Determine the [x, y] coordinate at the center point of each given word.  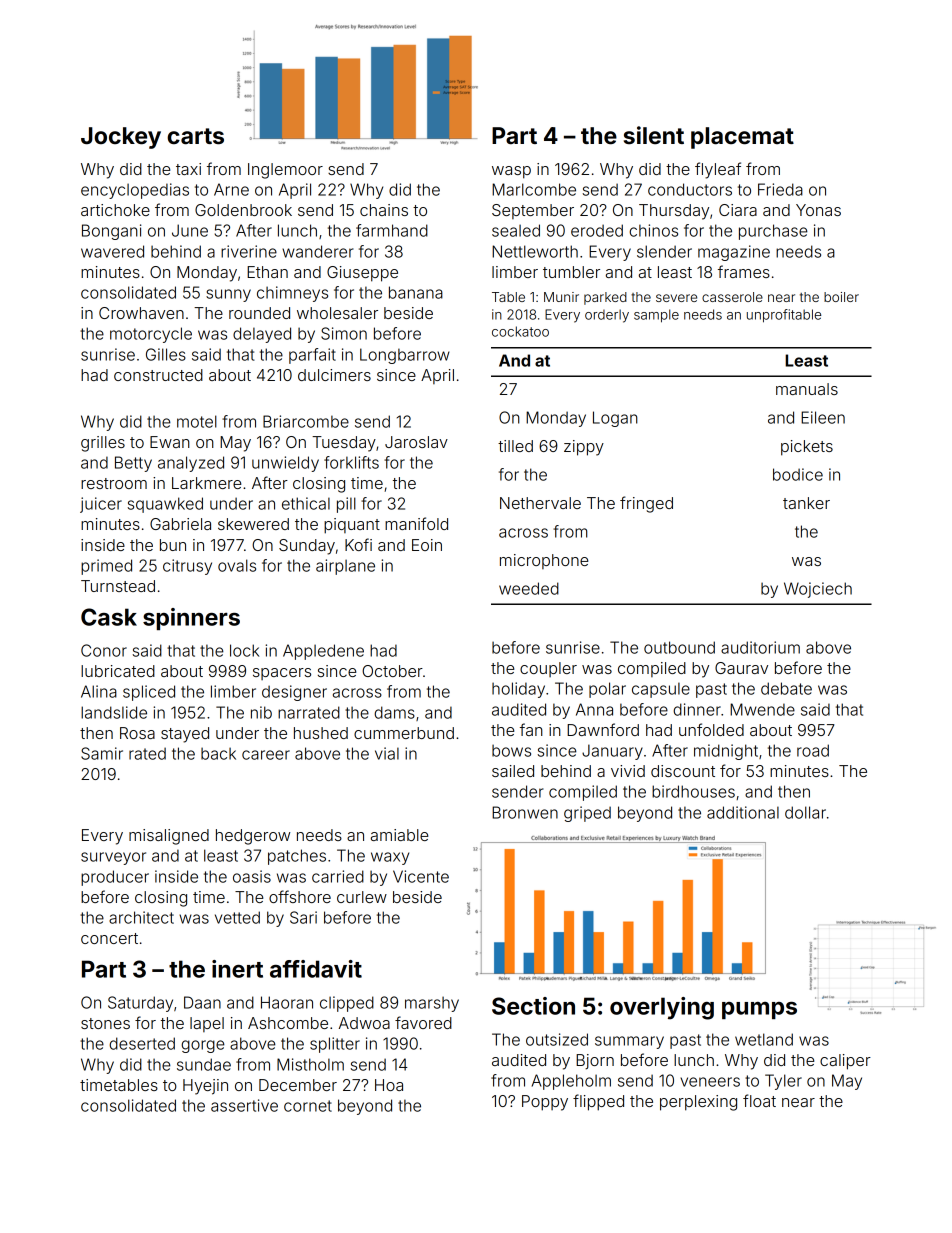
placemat [742, 138]
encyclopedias [135, 191]
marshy [432, 1004]
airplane [345, 567]
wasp [511, 172]
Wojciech [818, 590]
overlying [662, 1008]
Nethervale [540, 503]
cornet [308, 1106]
